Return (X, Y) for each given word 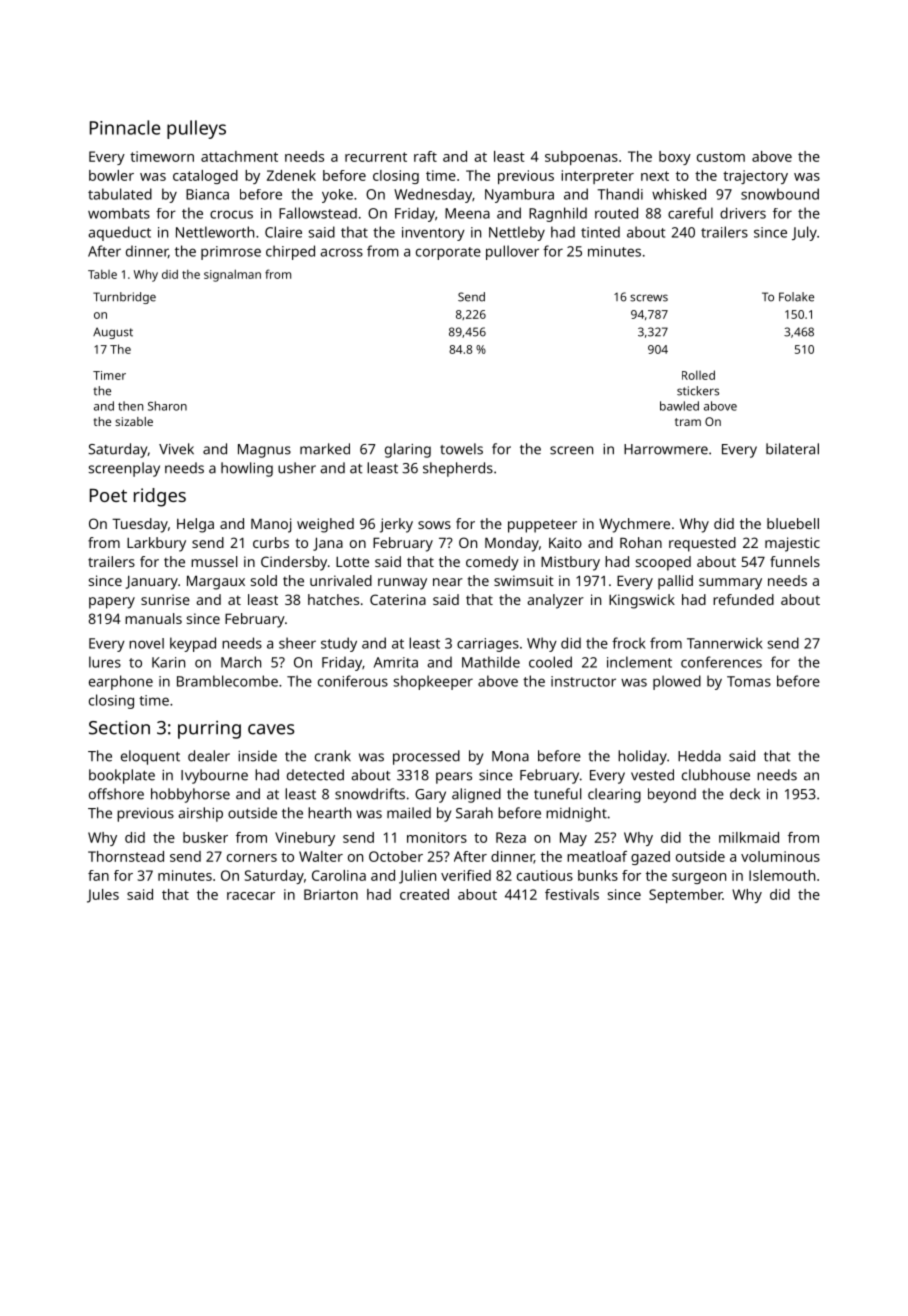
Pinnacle (125, 127)
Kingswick (642, 601)
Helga (195, 525)
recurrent (376, 157)
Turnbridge (124, 298)
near (448, 582)
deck (745, 794)
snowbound (780, 194)
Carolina (339, 875)
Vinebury (305, 839)
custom (721, 157)
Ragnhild (558, 214)
